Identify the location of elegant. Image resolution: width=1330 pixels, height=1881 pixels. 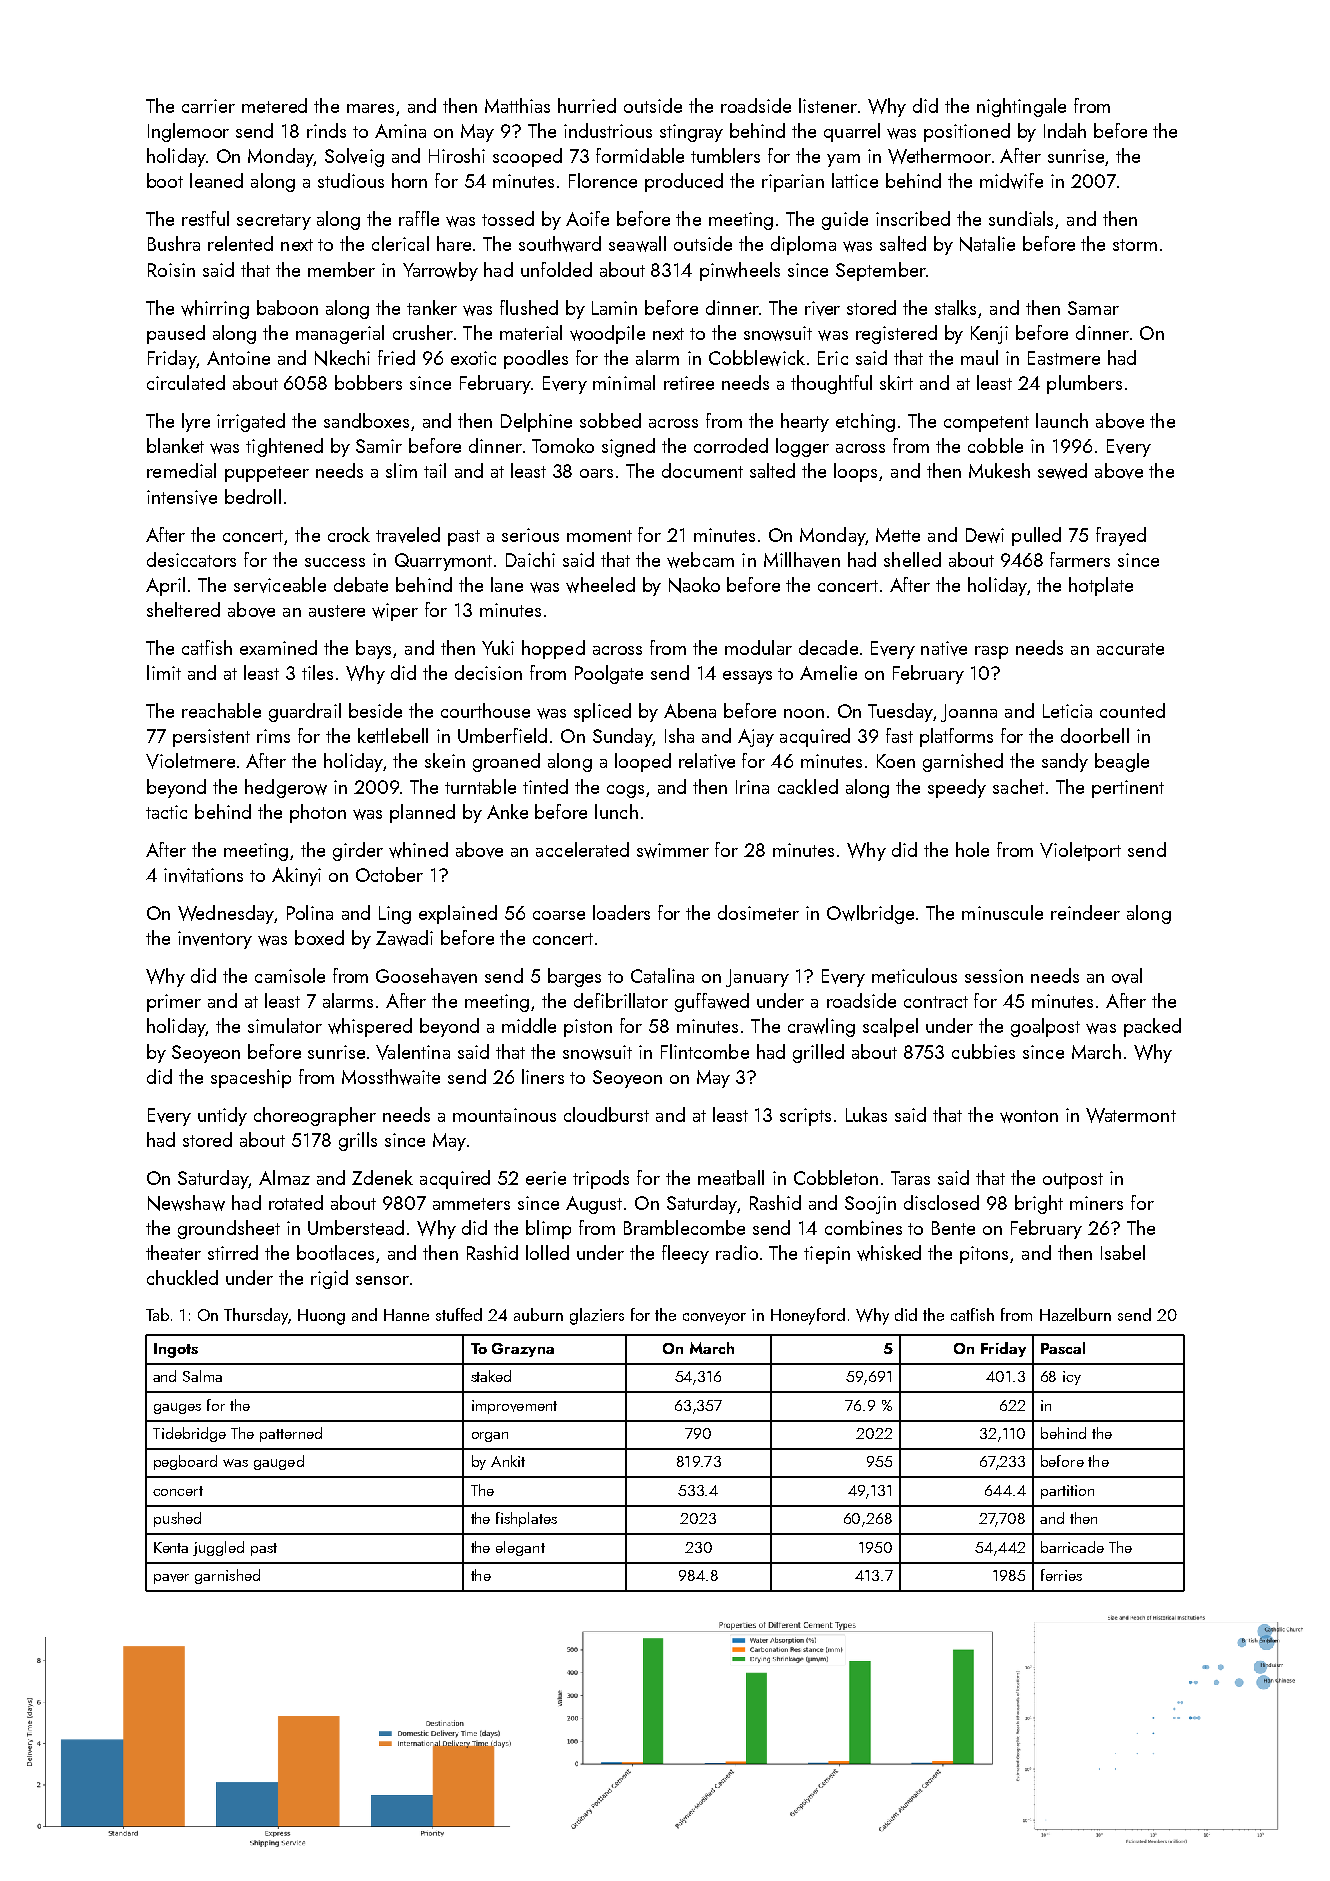
(520, 1548).
